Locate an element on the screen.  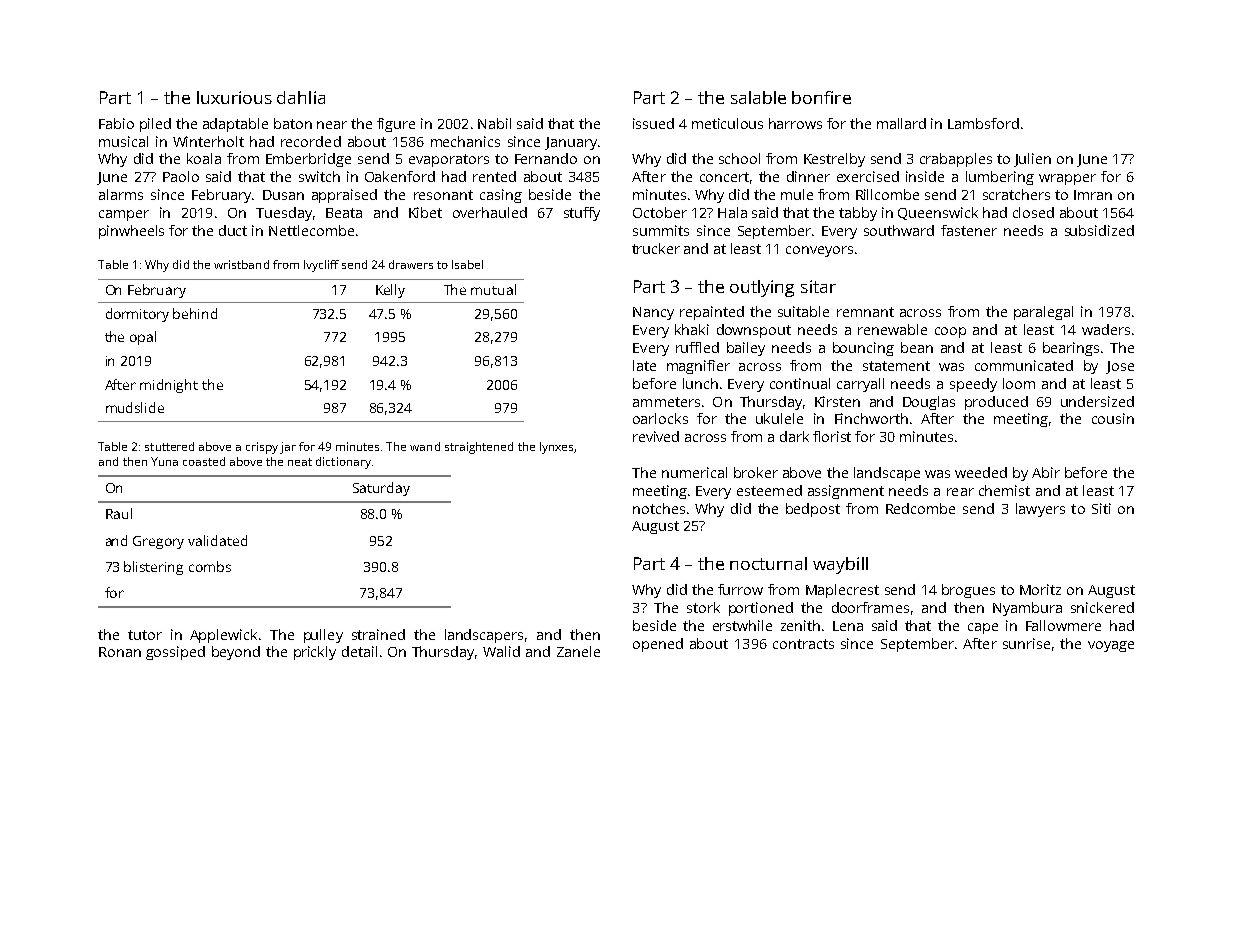
numerical is located at coordinates (694, 472).
